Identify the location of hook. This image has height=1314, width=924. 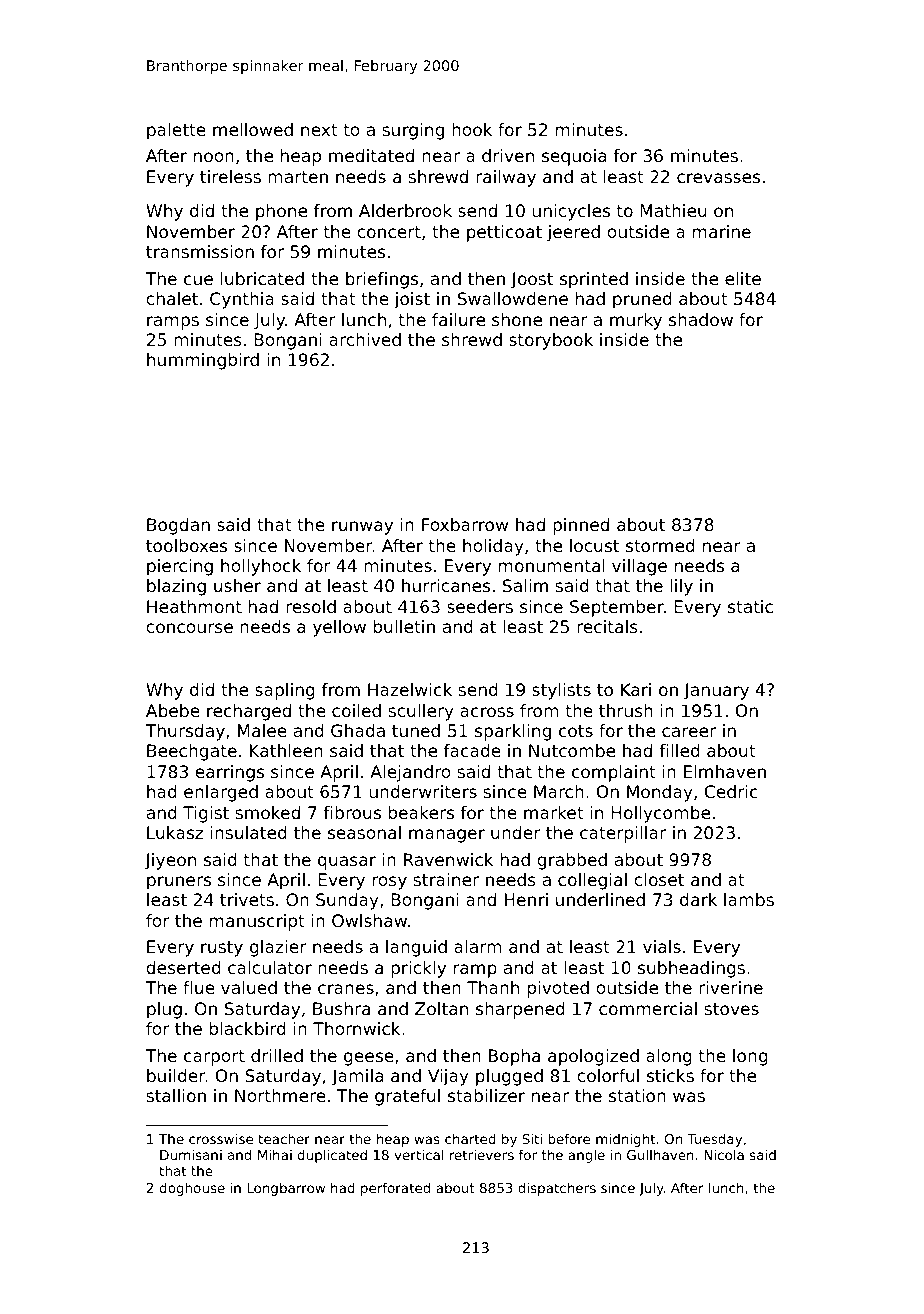
(472, 129).
